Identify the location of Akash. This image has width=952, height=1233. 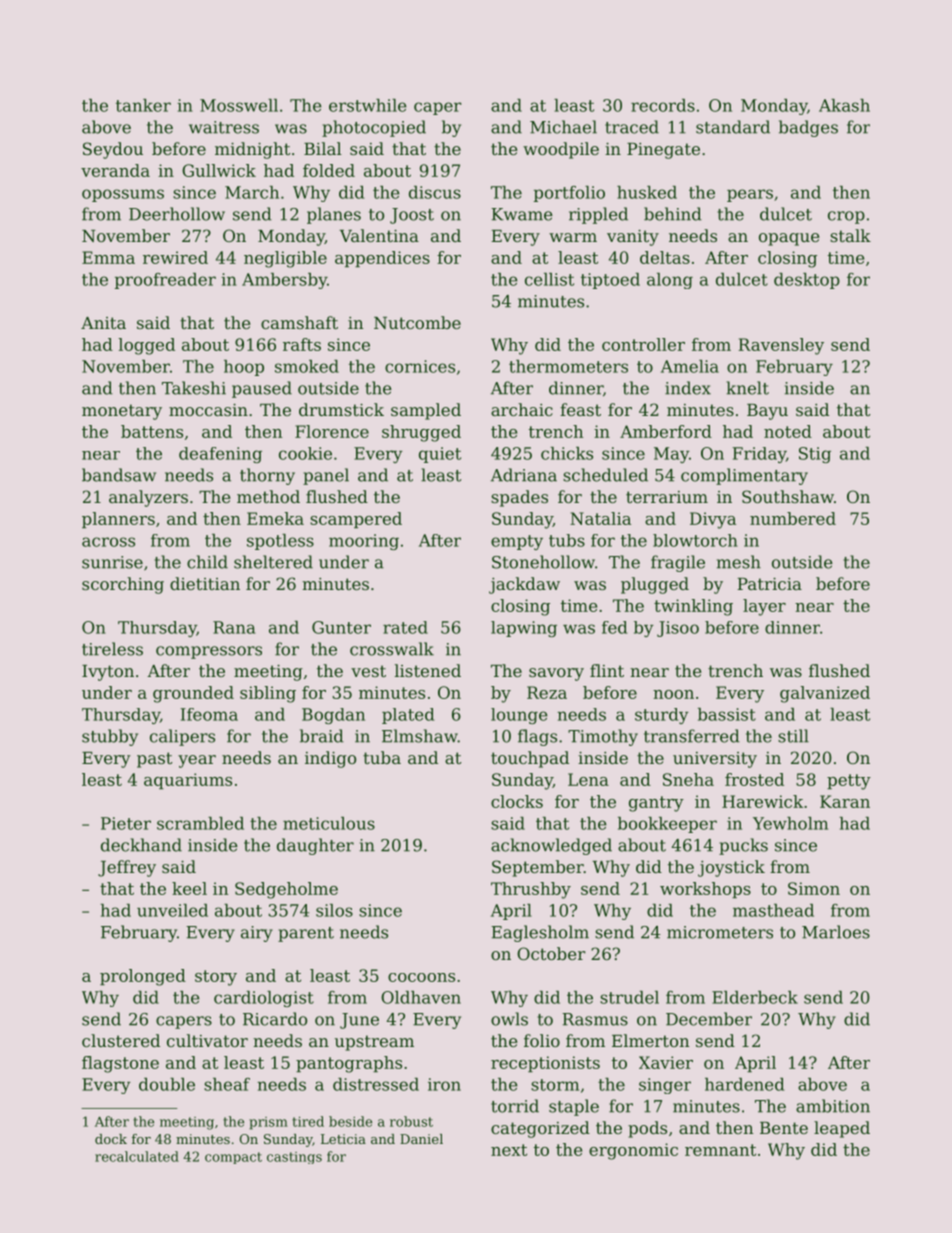
(844, 105).
